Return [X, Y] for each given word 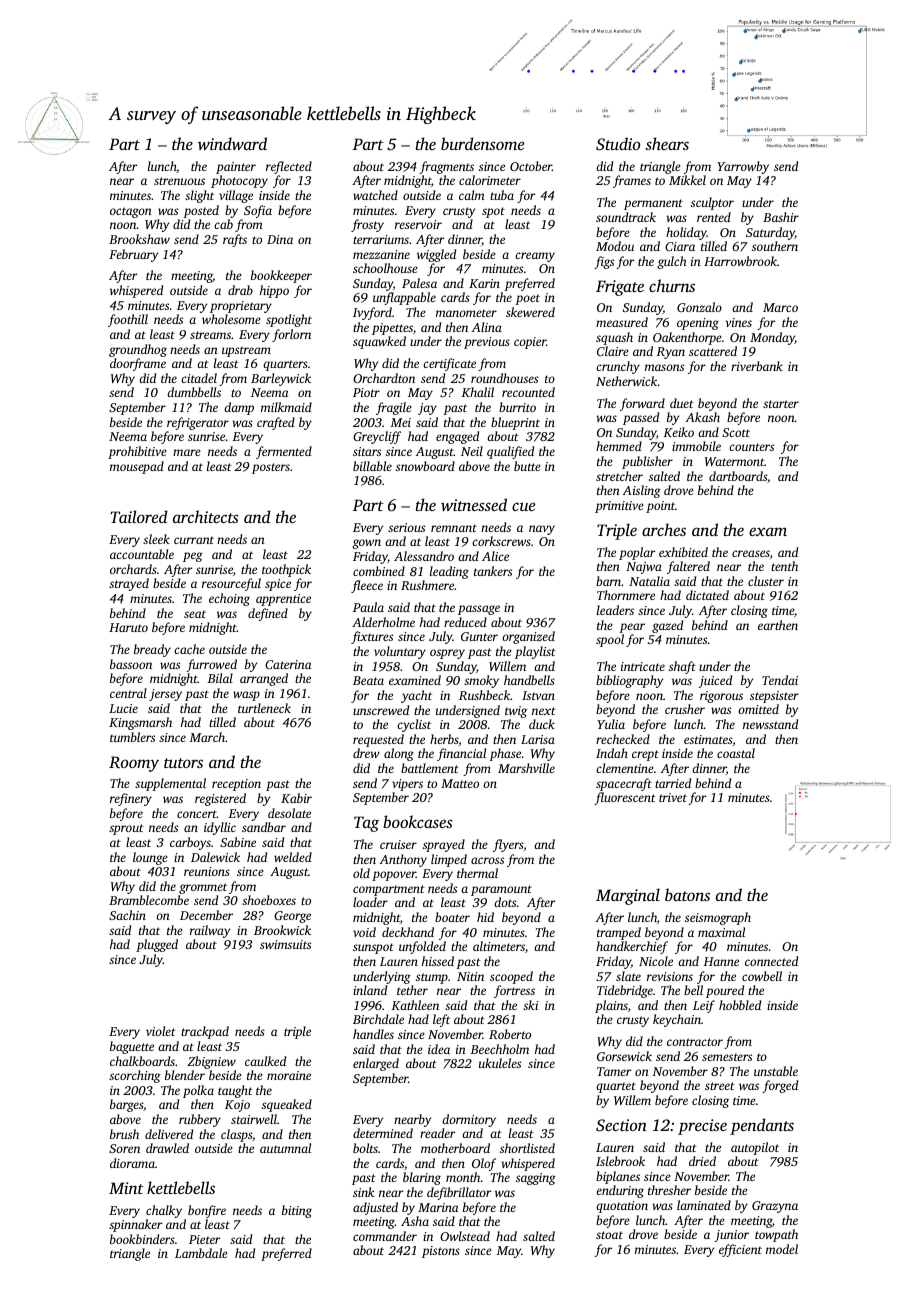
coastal [736, 753]
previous [487, 343]
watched [375, 195]
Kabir [296, 798]
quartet [616, 1087]
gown [366, 544]
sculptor [712, 203]
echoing [229, 599]
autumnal [285, 1148]
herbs [444, 739]
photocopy [239, 181]
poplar [637, 553]
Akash [703, 417]
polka [198, 1091]
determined [383, 1133]
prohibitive [137, 452]
